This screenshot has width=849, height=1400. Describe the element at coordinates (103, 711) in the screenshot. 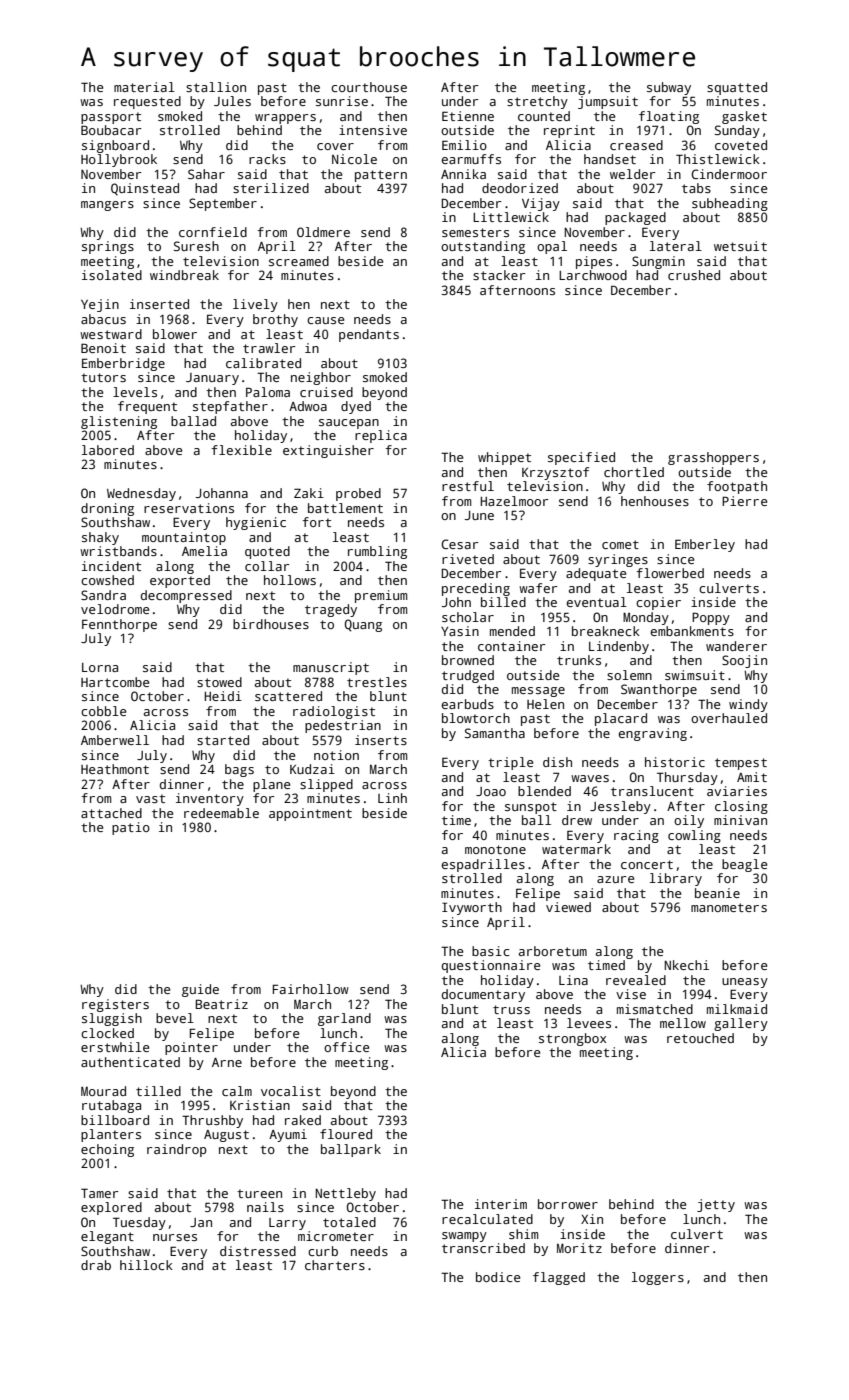

I see `cobble` at that location.
